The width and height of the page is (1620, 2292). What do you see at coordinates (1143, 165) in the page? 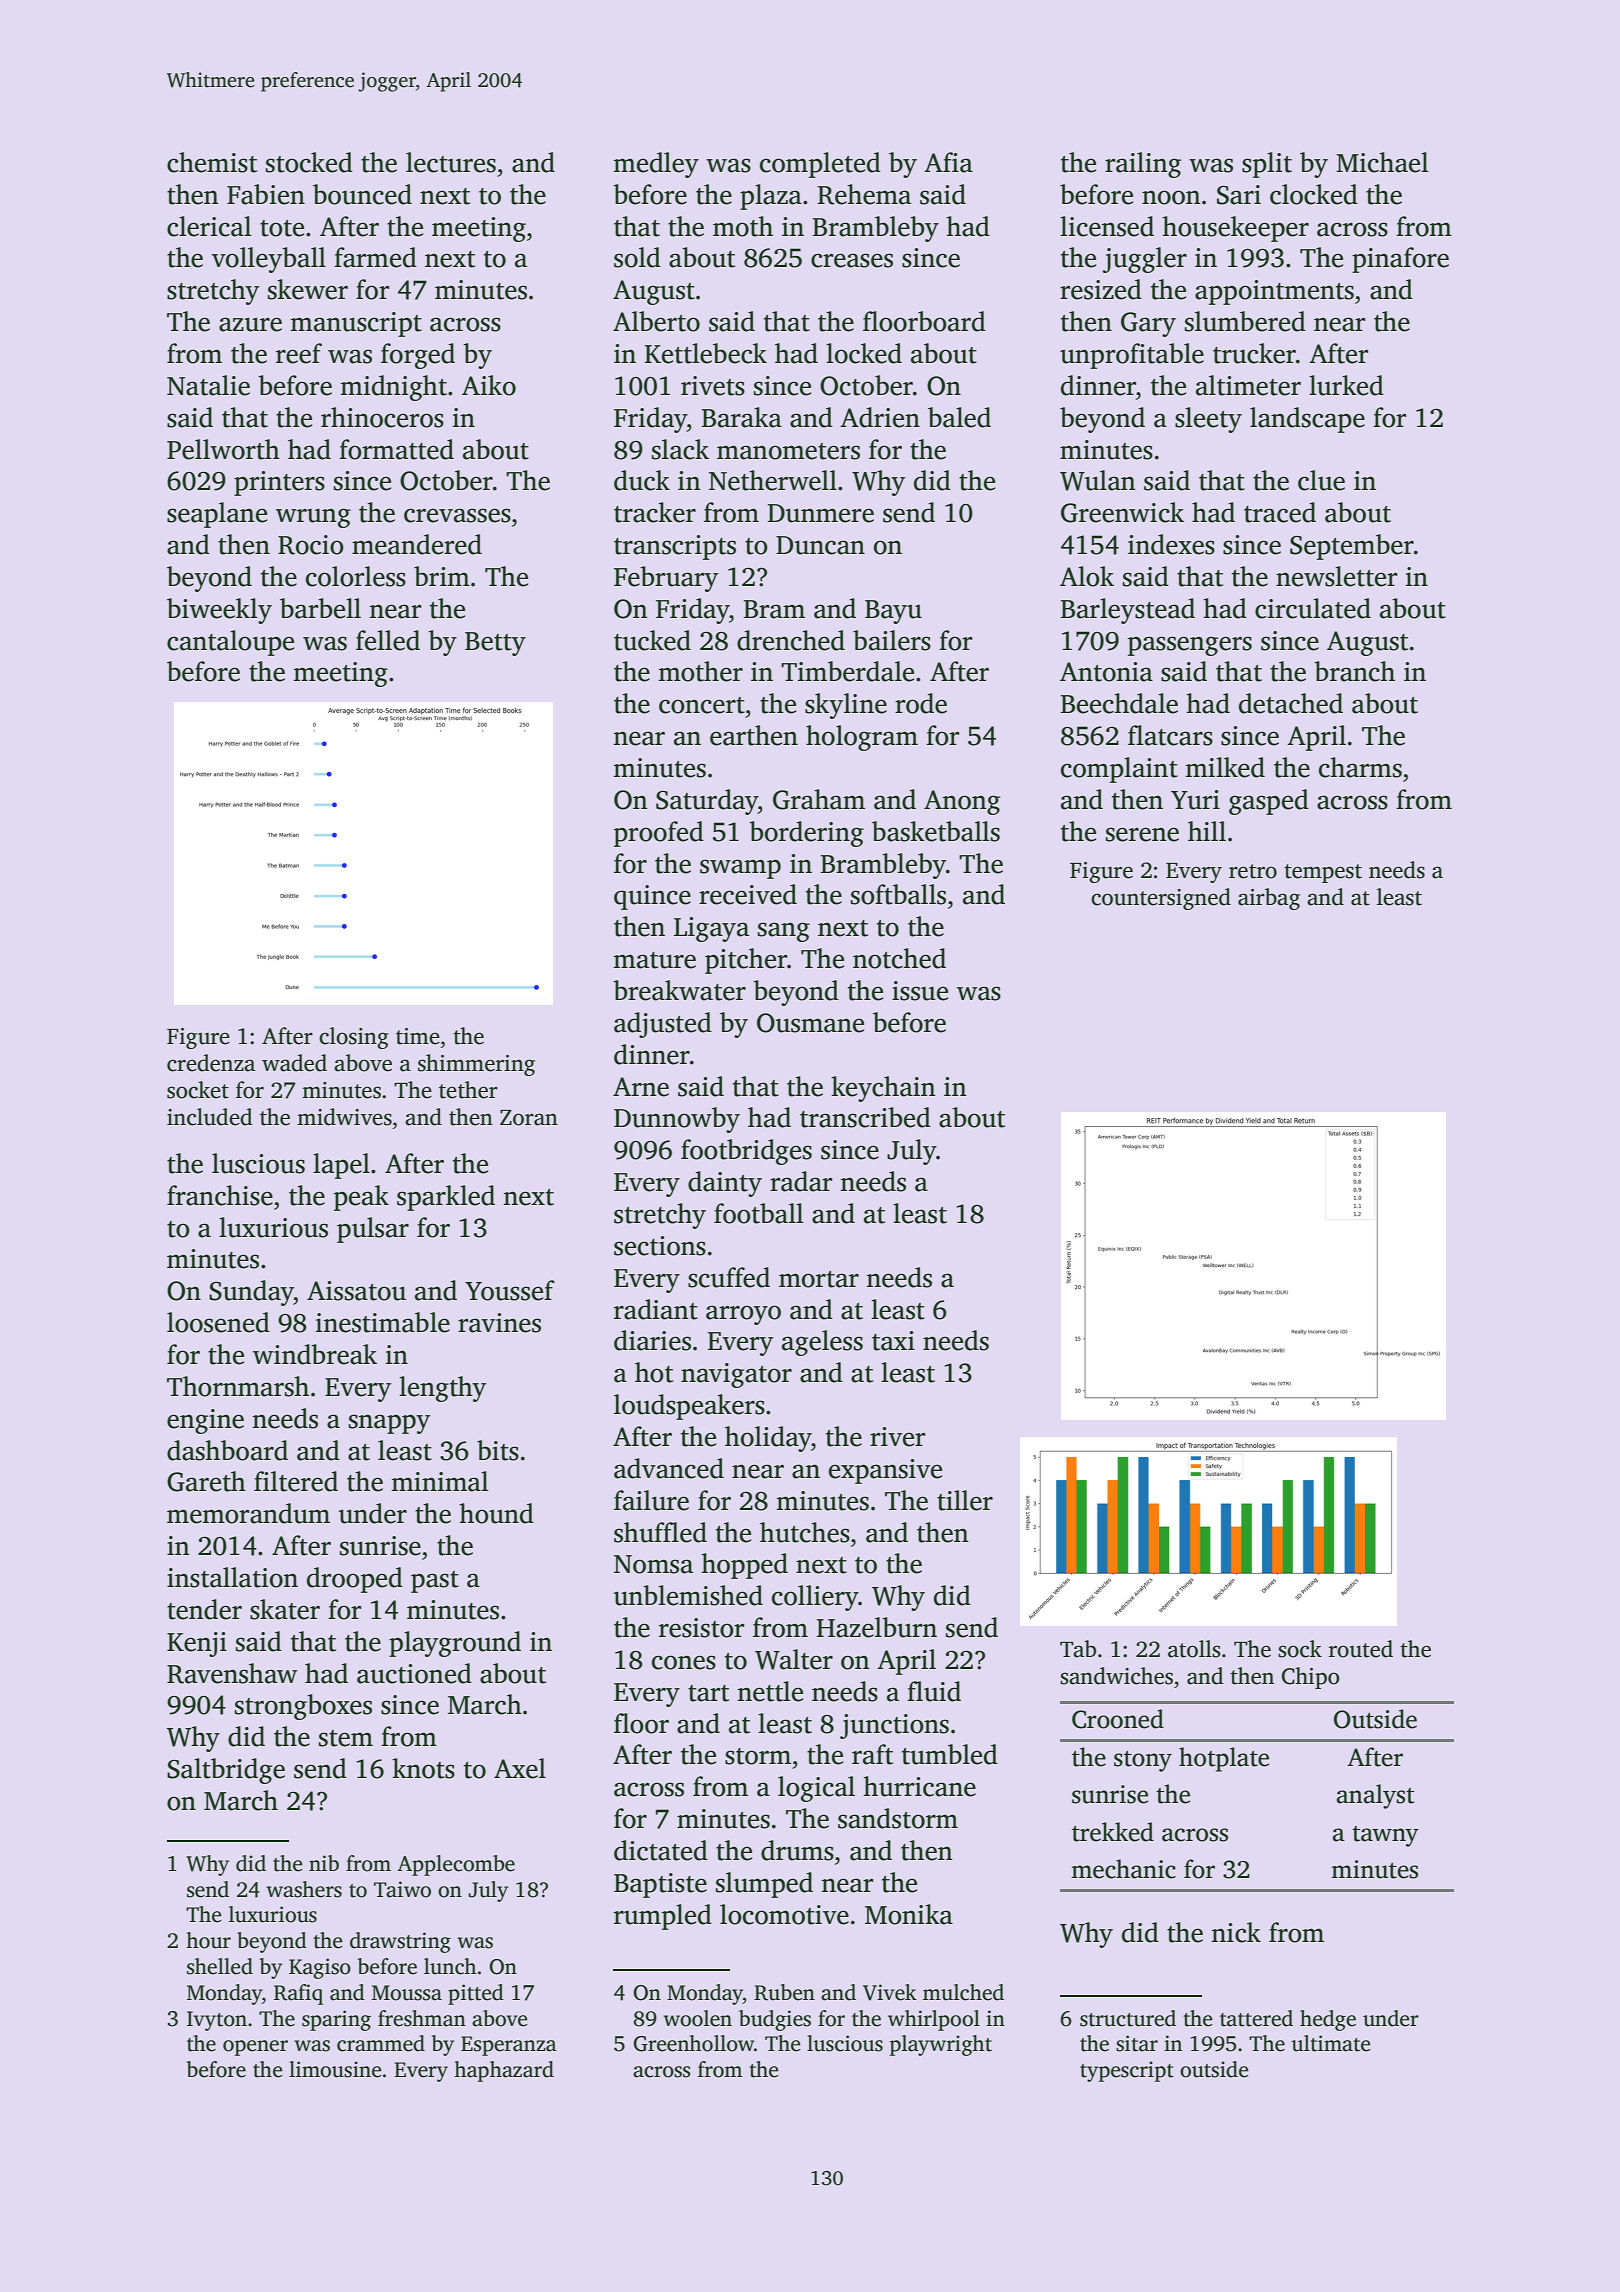
I see `railing` at bounding box center [1143, 165].
